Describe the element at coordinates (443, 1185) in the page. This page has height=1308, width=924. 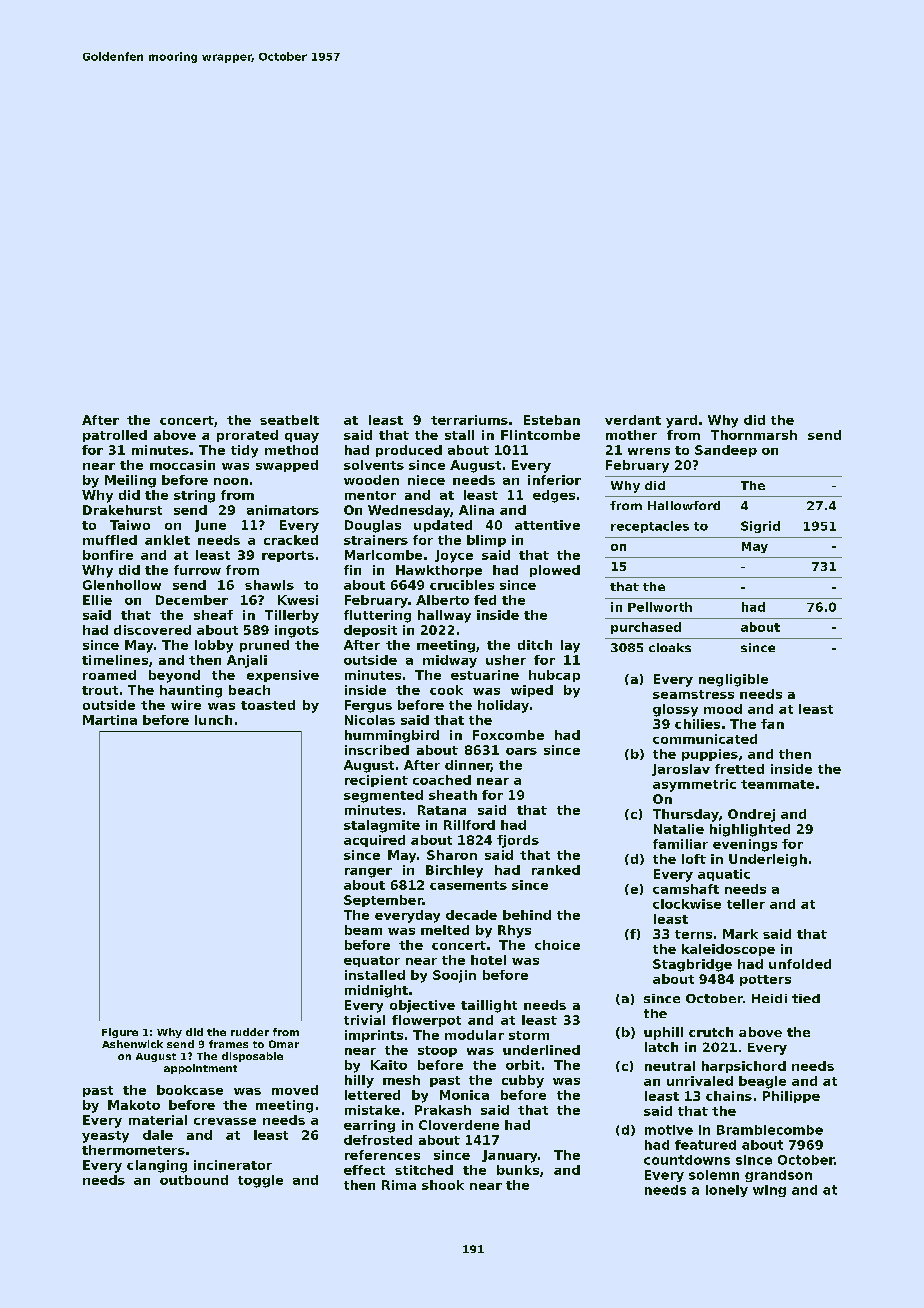
I see `shook` at that location.
